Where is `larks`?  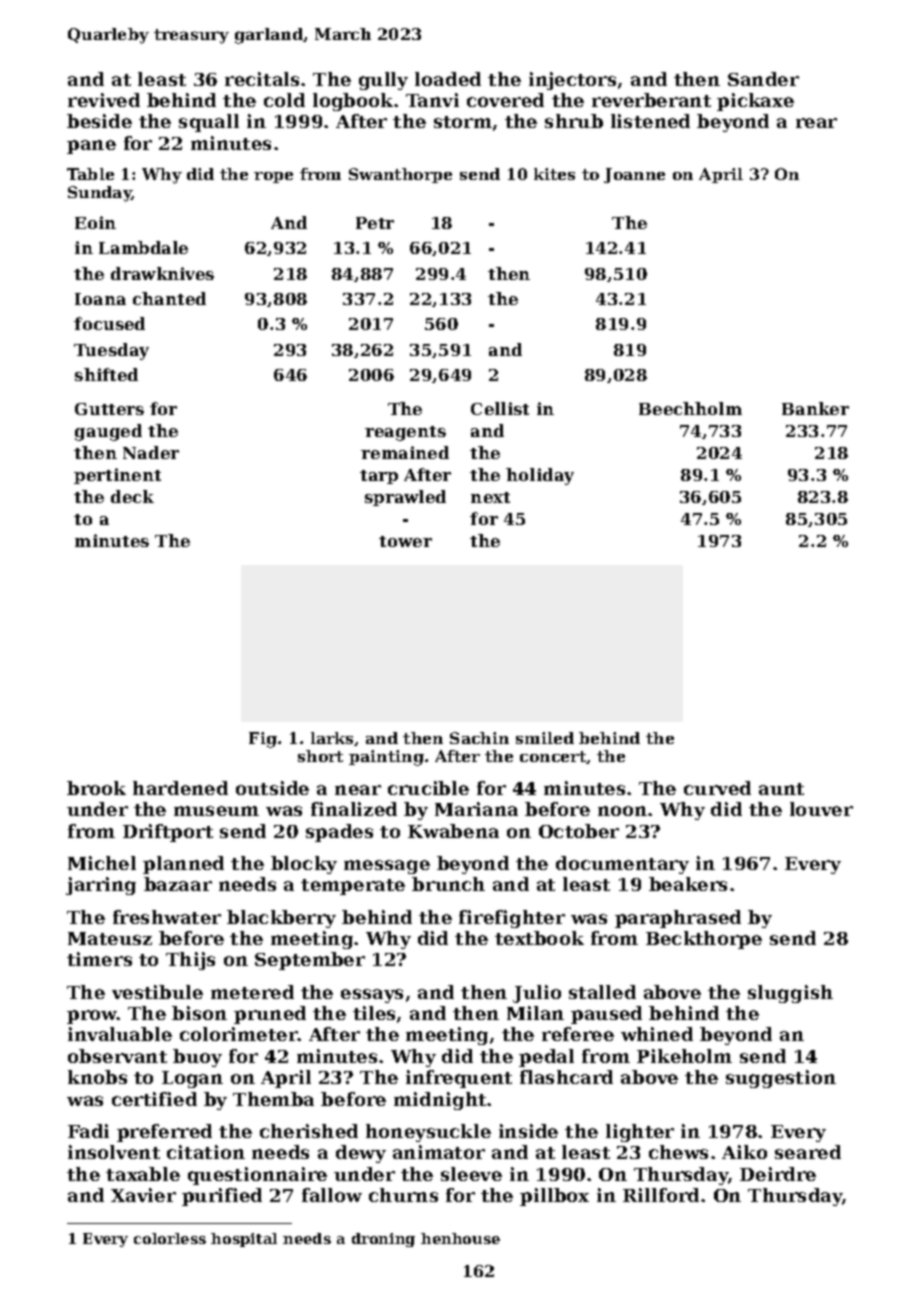 larks is located at coordinates (332, 738).
